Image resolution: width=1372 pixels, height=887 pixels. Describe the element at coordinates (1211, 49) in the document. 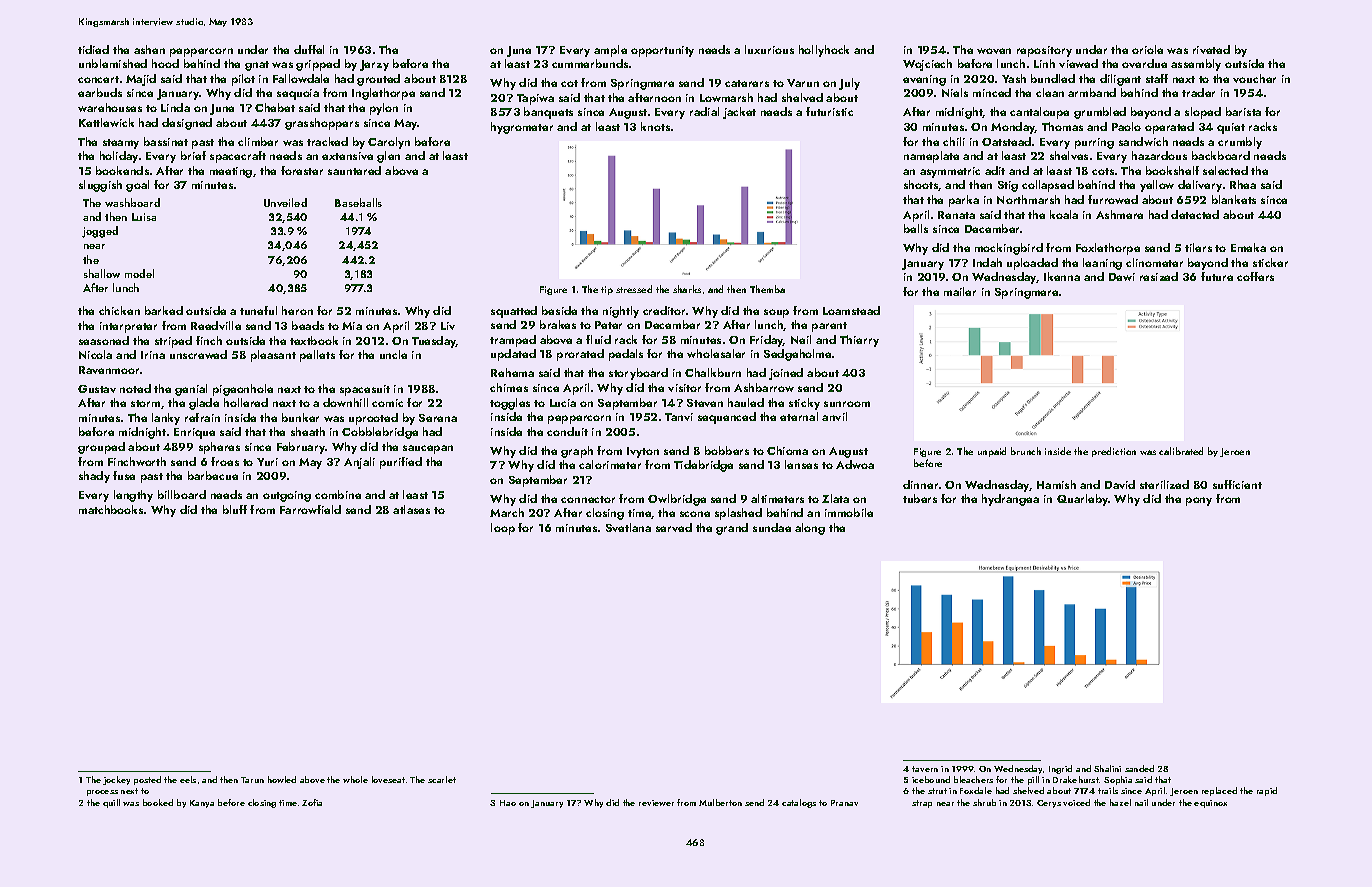

I see `riveted` at that location.
